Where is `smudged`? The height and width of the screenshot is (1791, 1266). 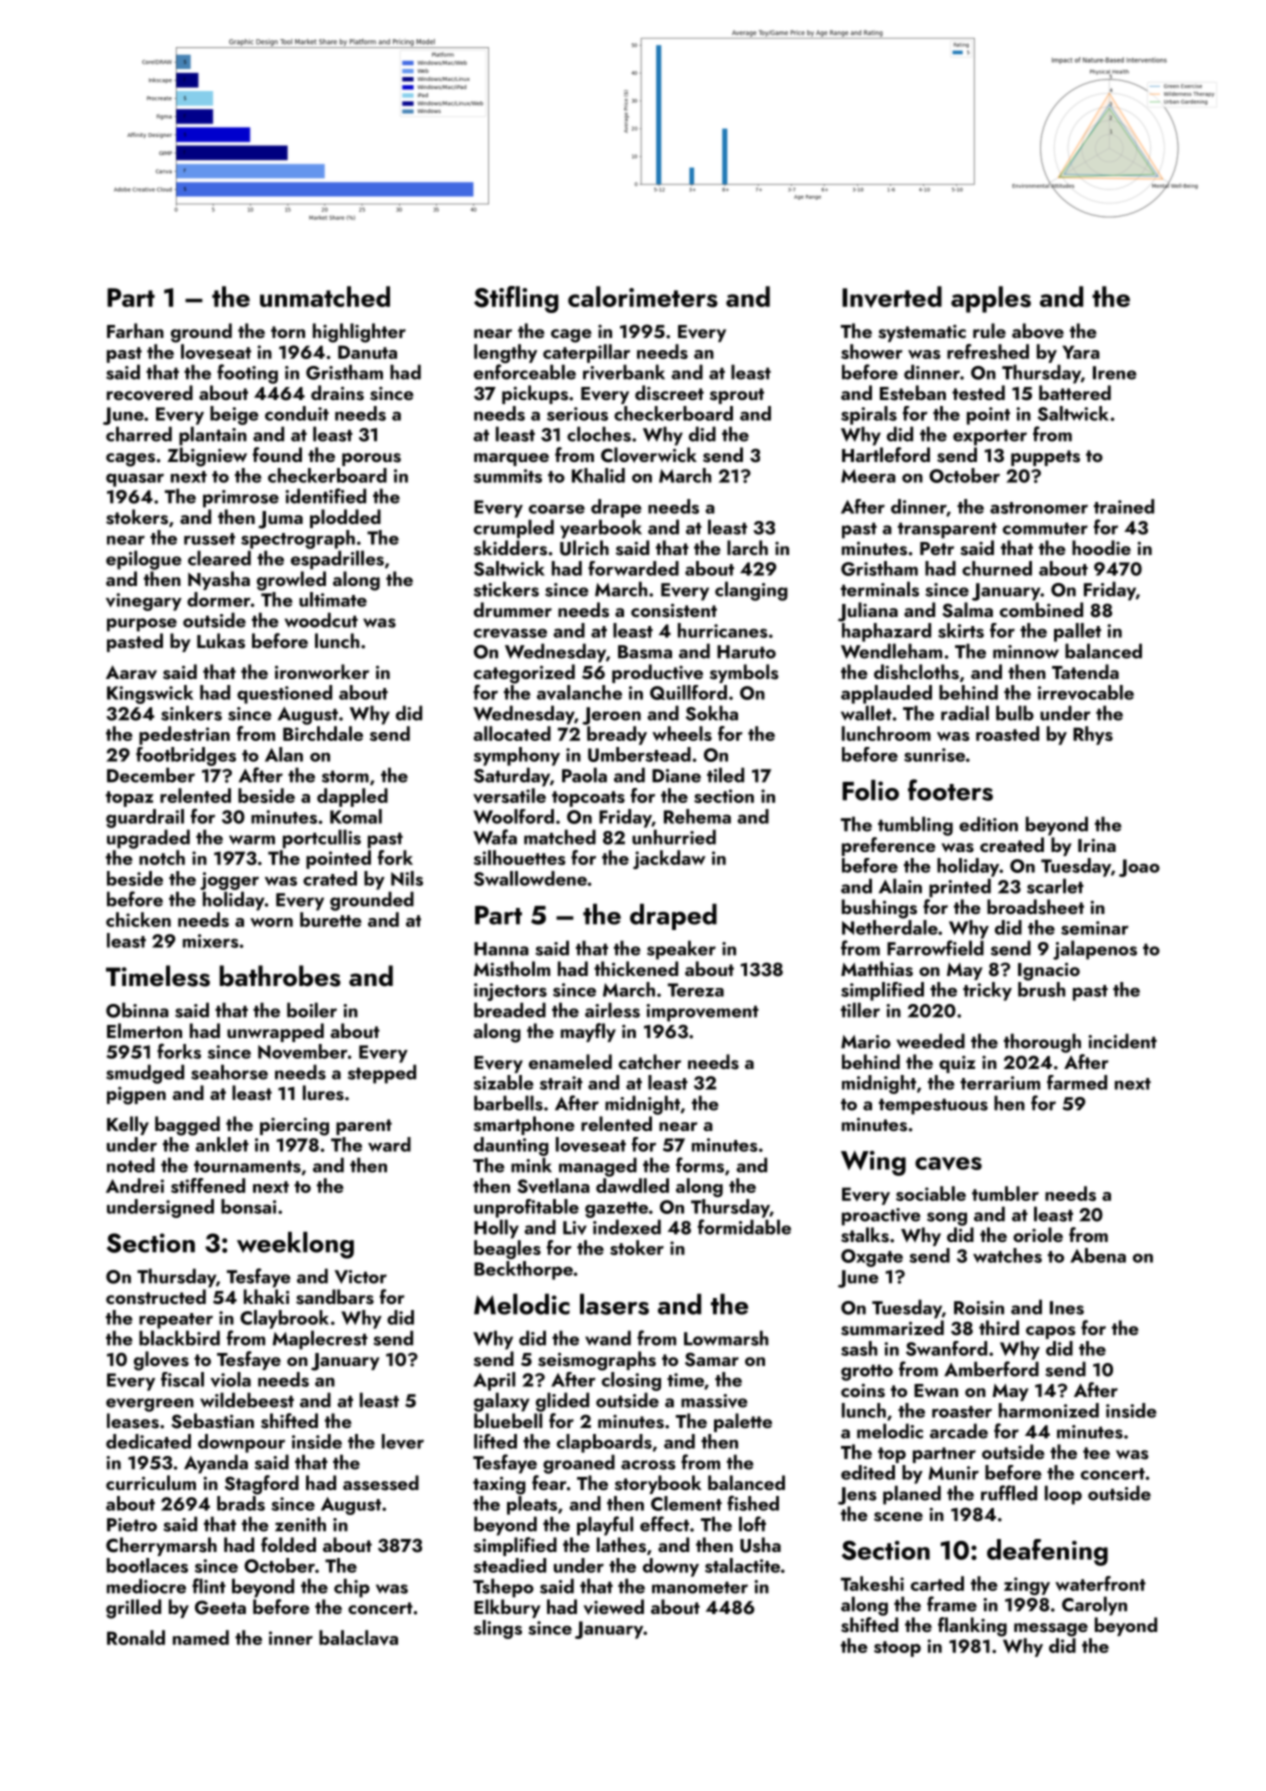 smudged is located at coordinates (145, 1074).
